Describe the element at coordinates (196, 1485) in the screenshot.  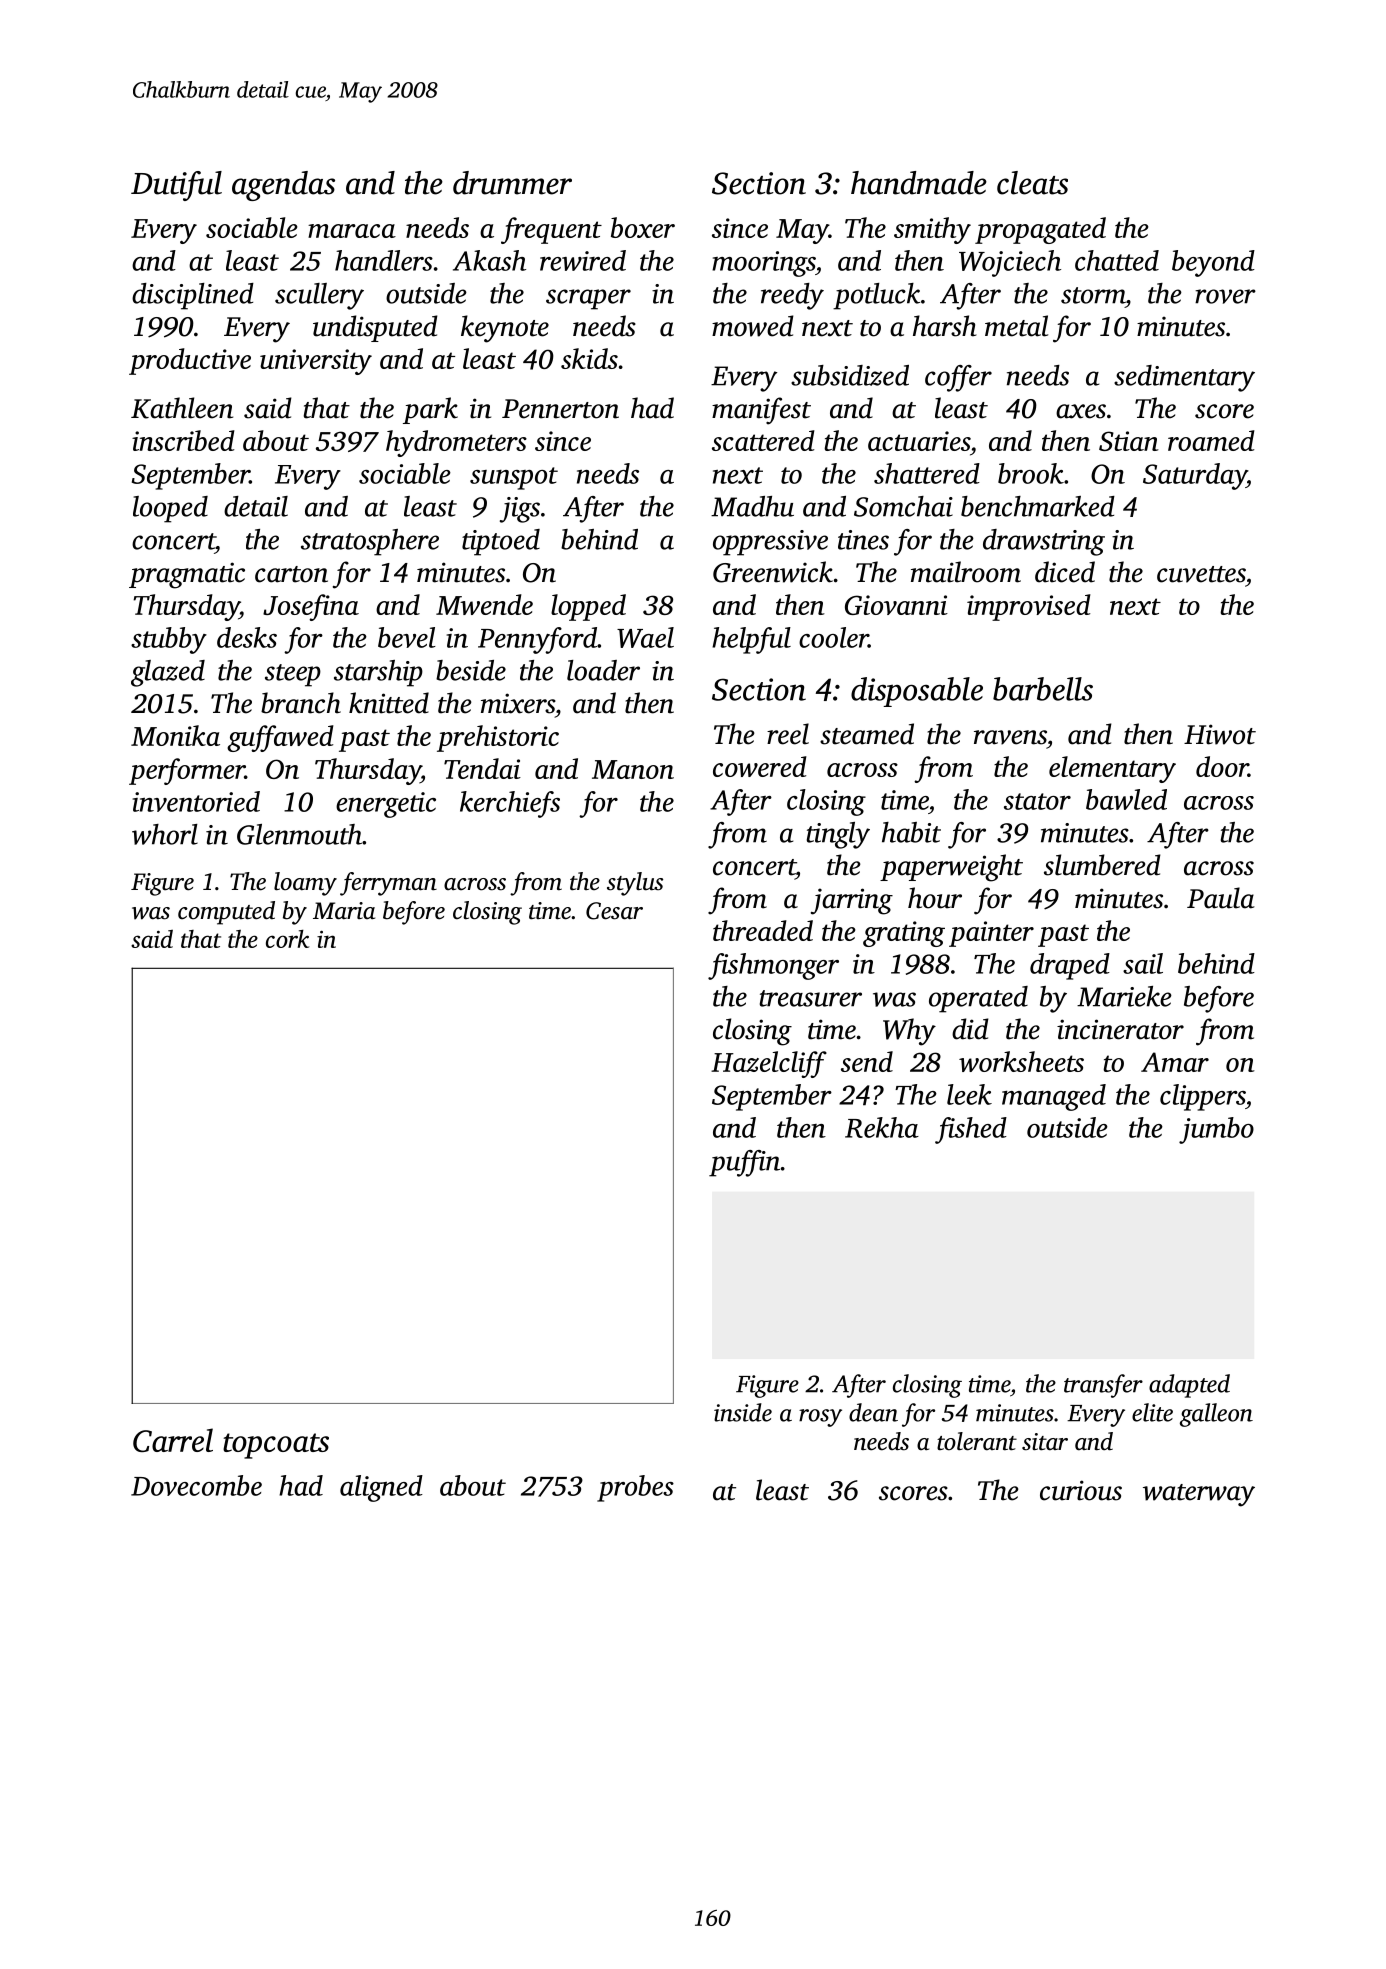
I see `Dovecombe` at that location.
